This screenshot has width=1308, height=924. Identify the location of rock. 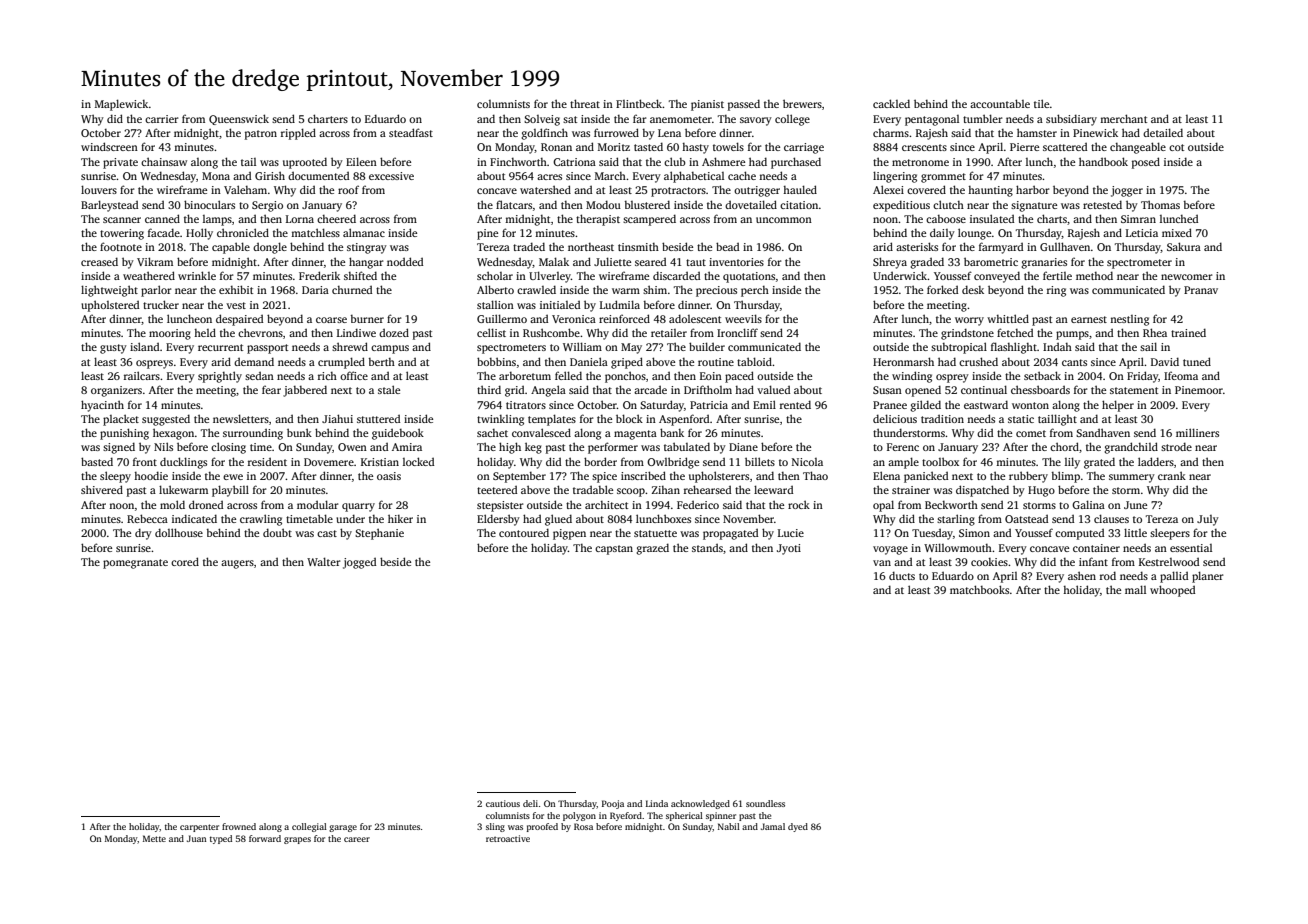
(799, 504).
